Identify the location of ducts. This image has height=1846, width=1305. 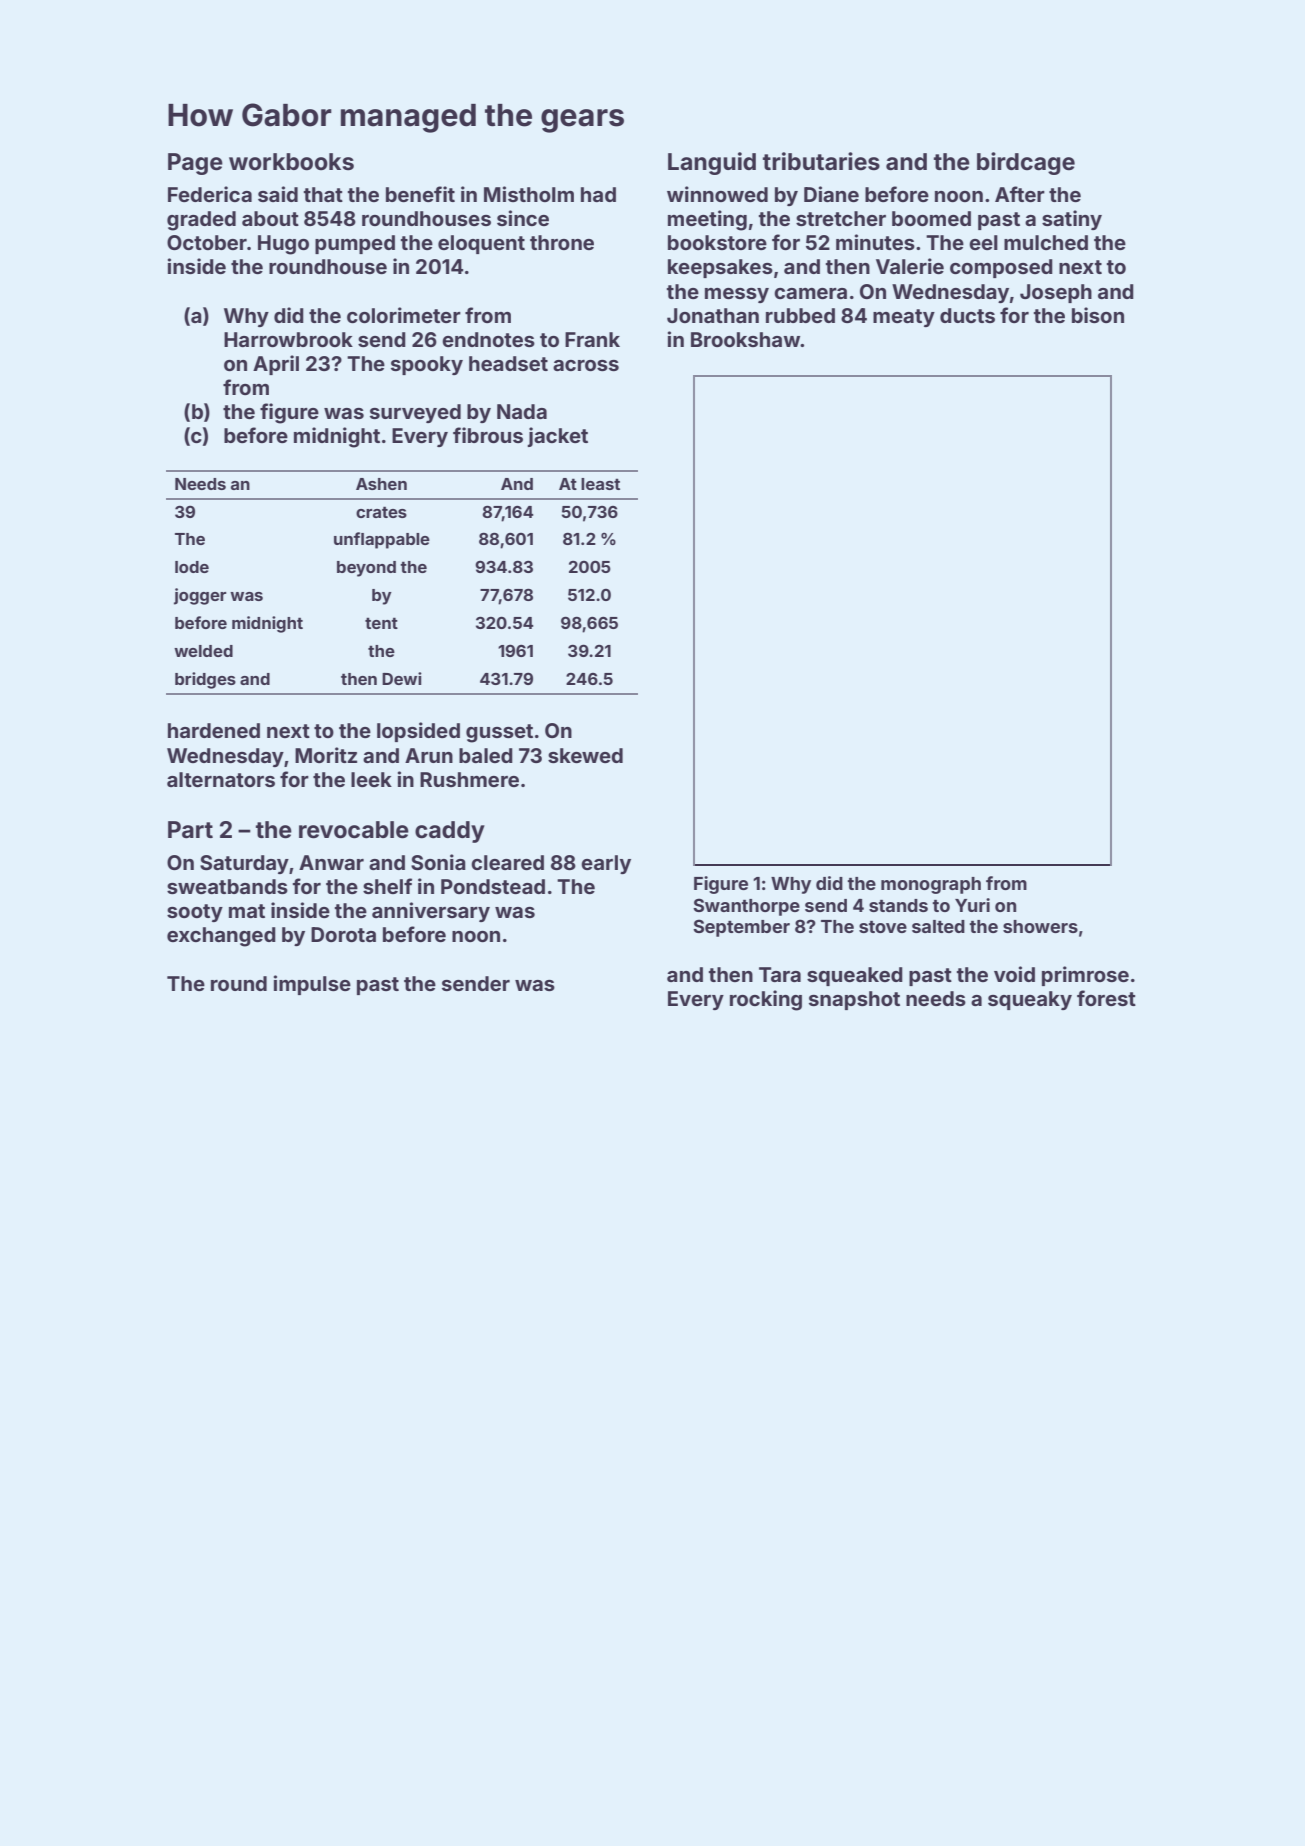
(967, 315).
